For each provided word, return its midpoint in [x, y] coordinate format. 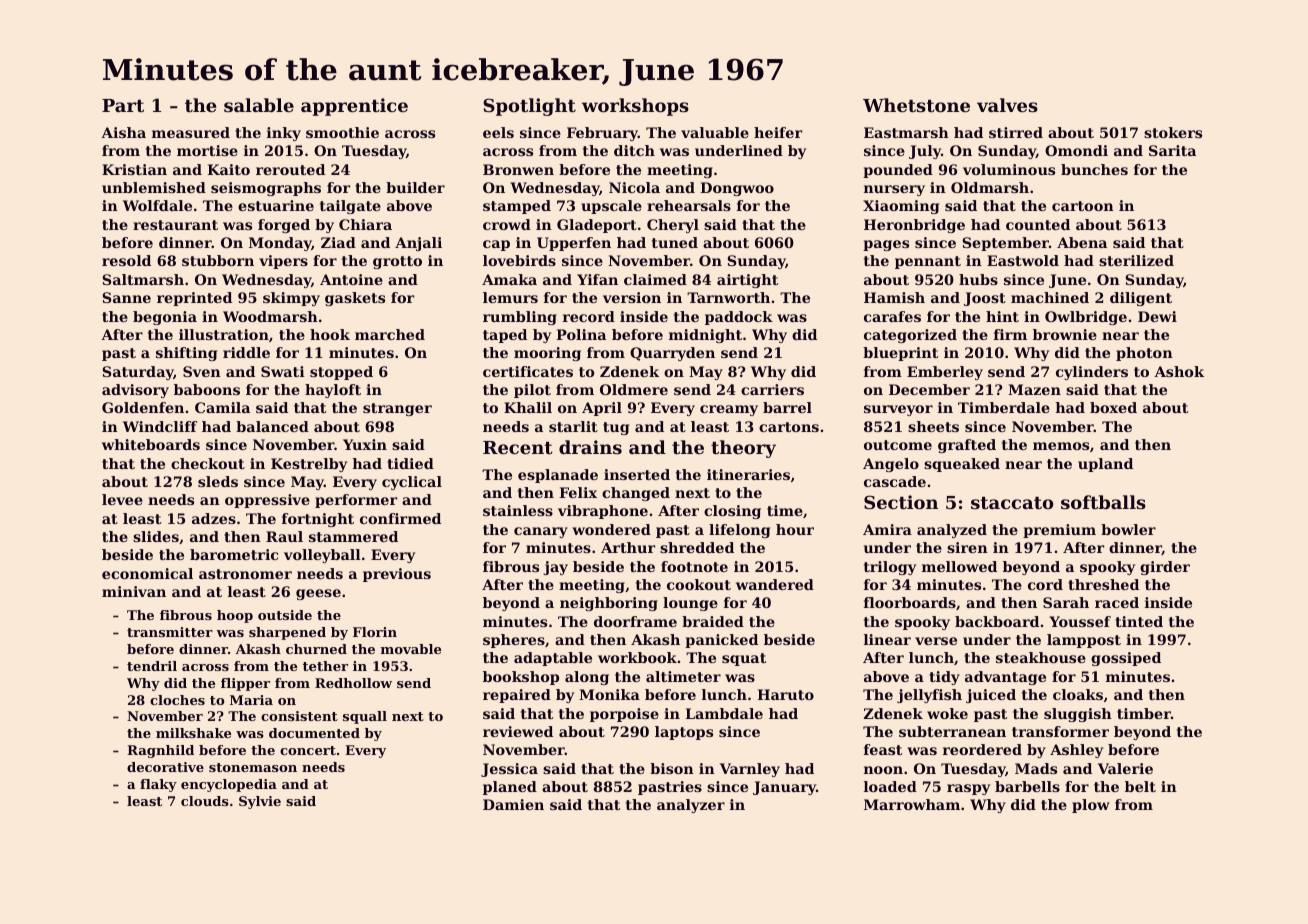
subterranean [952, 731]
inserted [637, 474]
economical [147, 573]
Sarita [1172, 150]
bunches [1094, 169]
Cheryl [673, 226]
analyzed [952, 531]
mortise [207, 150]
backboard [997, 621]
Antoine [351, 279]
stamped [517, 207]
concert [308, 750]
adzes [214, 518]
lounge [690, 604]
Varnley [750, 770]
